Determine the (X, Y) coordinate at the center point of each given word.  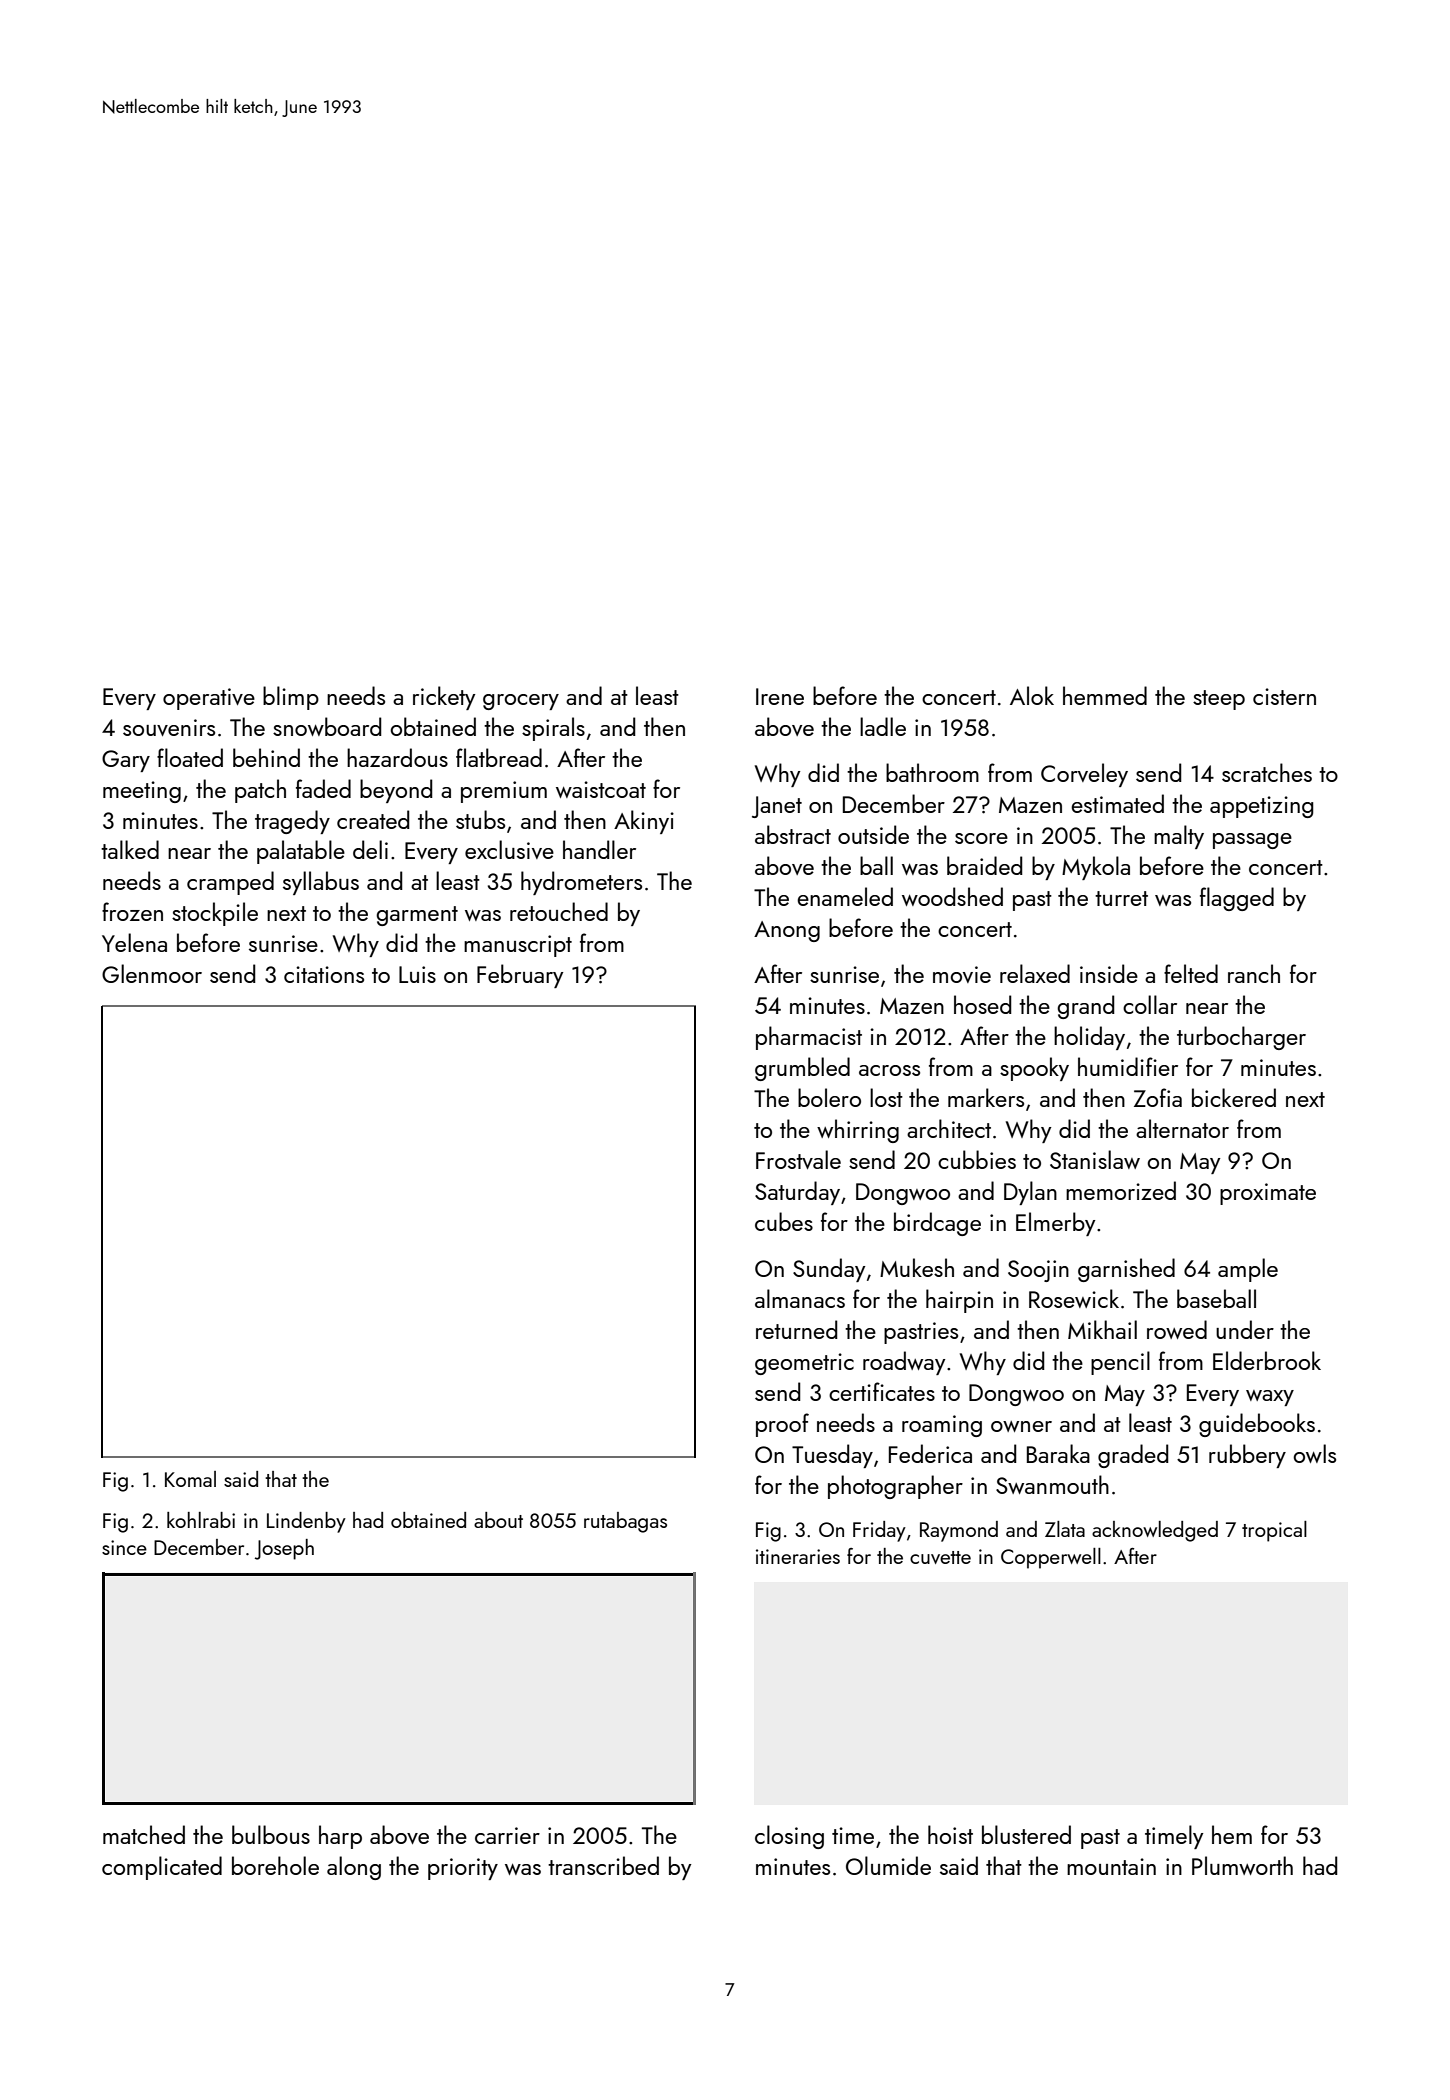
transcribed (603, 1865)
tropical (1274, 1531)
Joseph (284, 1549)
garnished (1126, 1270)
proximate (1268, 1194)
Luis (417, 974)
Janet (777, 807)
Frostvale (798, 1159)
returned (796, 1329)
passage (1252, 841)
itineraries (798, 1556)
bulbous (271, 1834)
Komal (190, 1479)
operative (209, 699)
